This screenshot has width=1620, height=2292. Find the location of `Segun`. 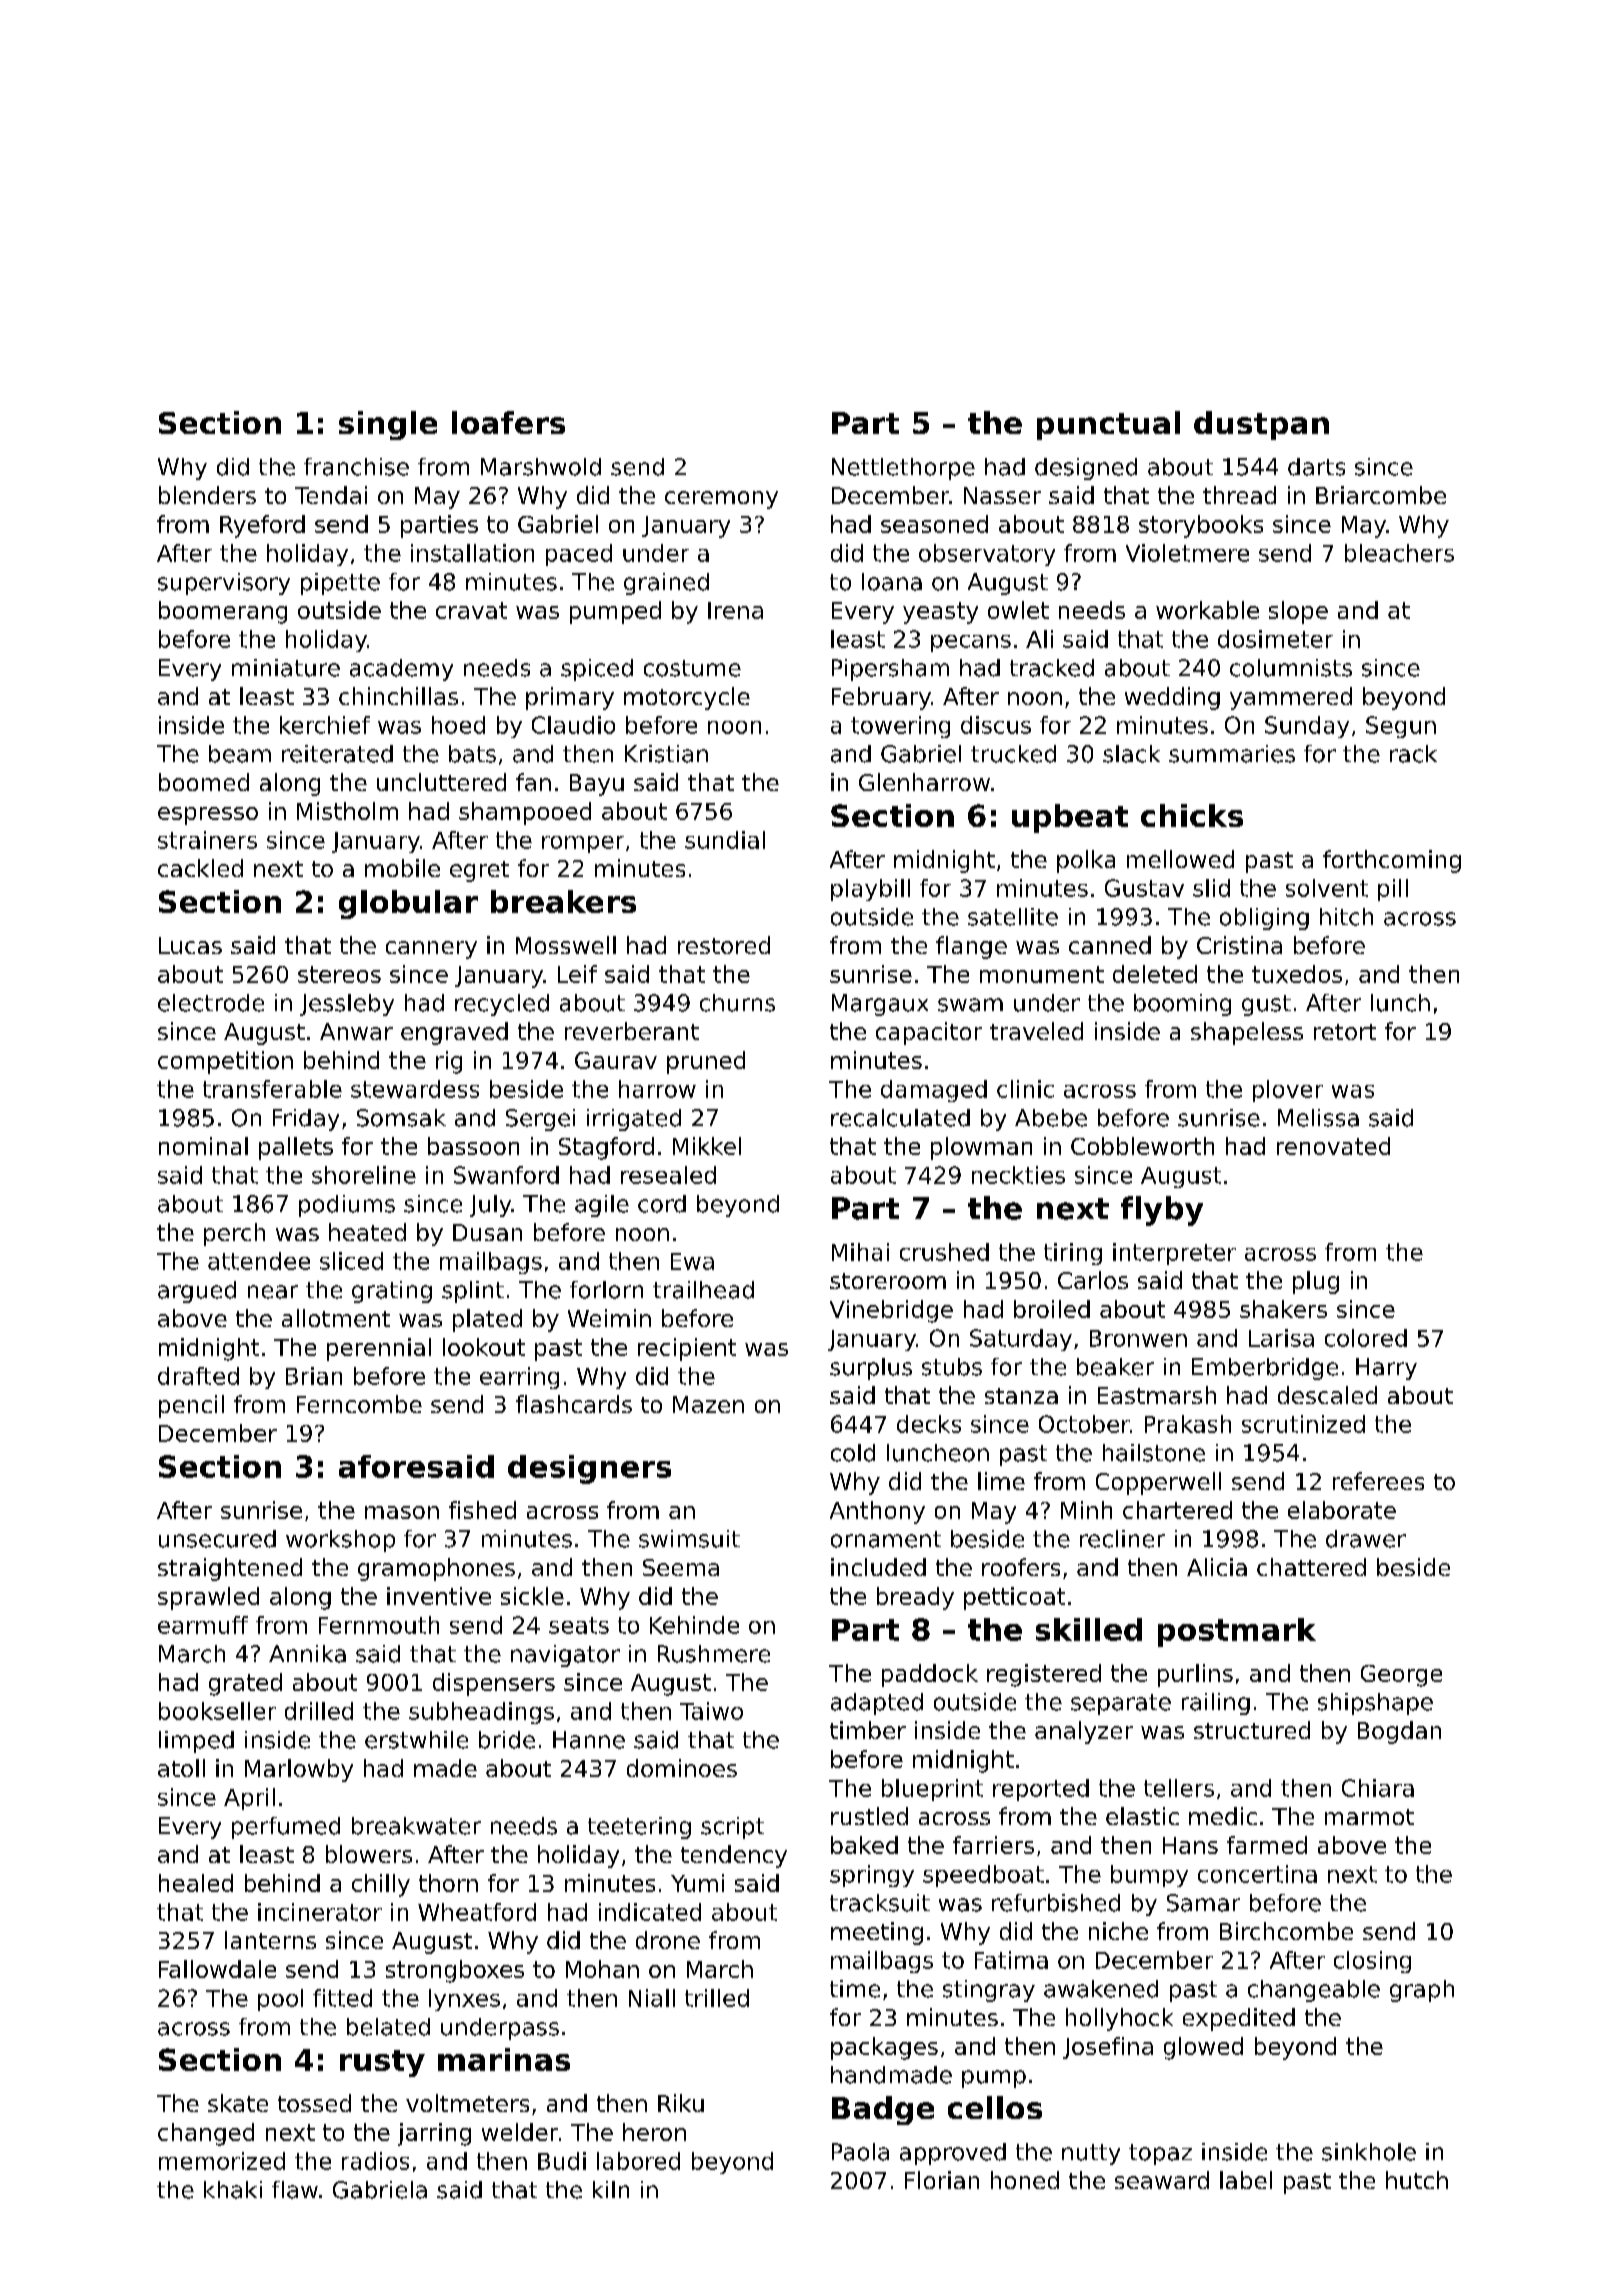

Segun is located at coordinates (1401, 727).
